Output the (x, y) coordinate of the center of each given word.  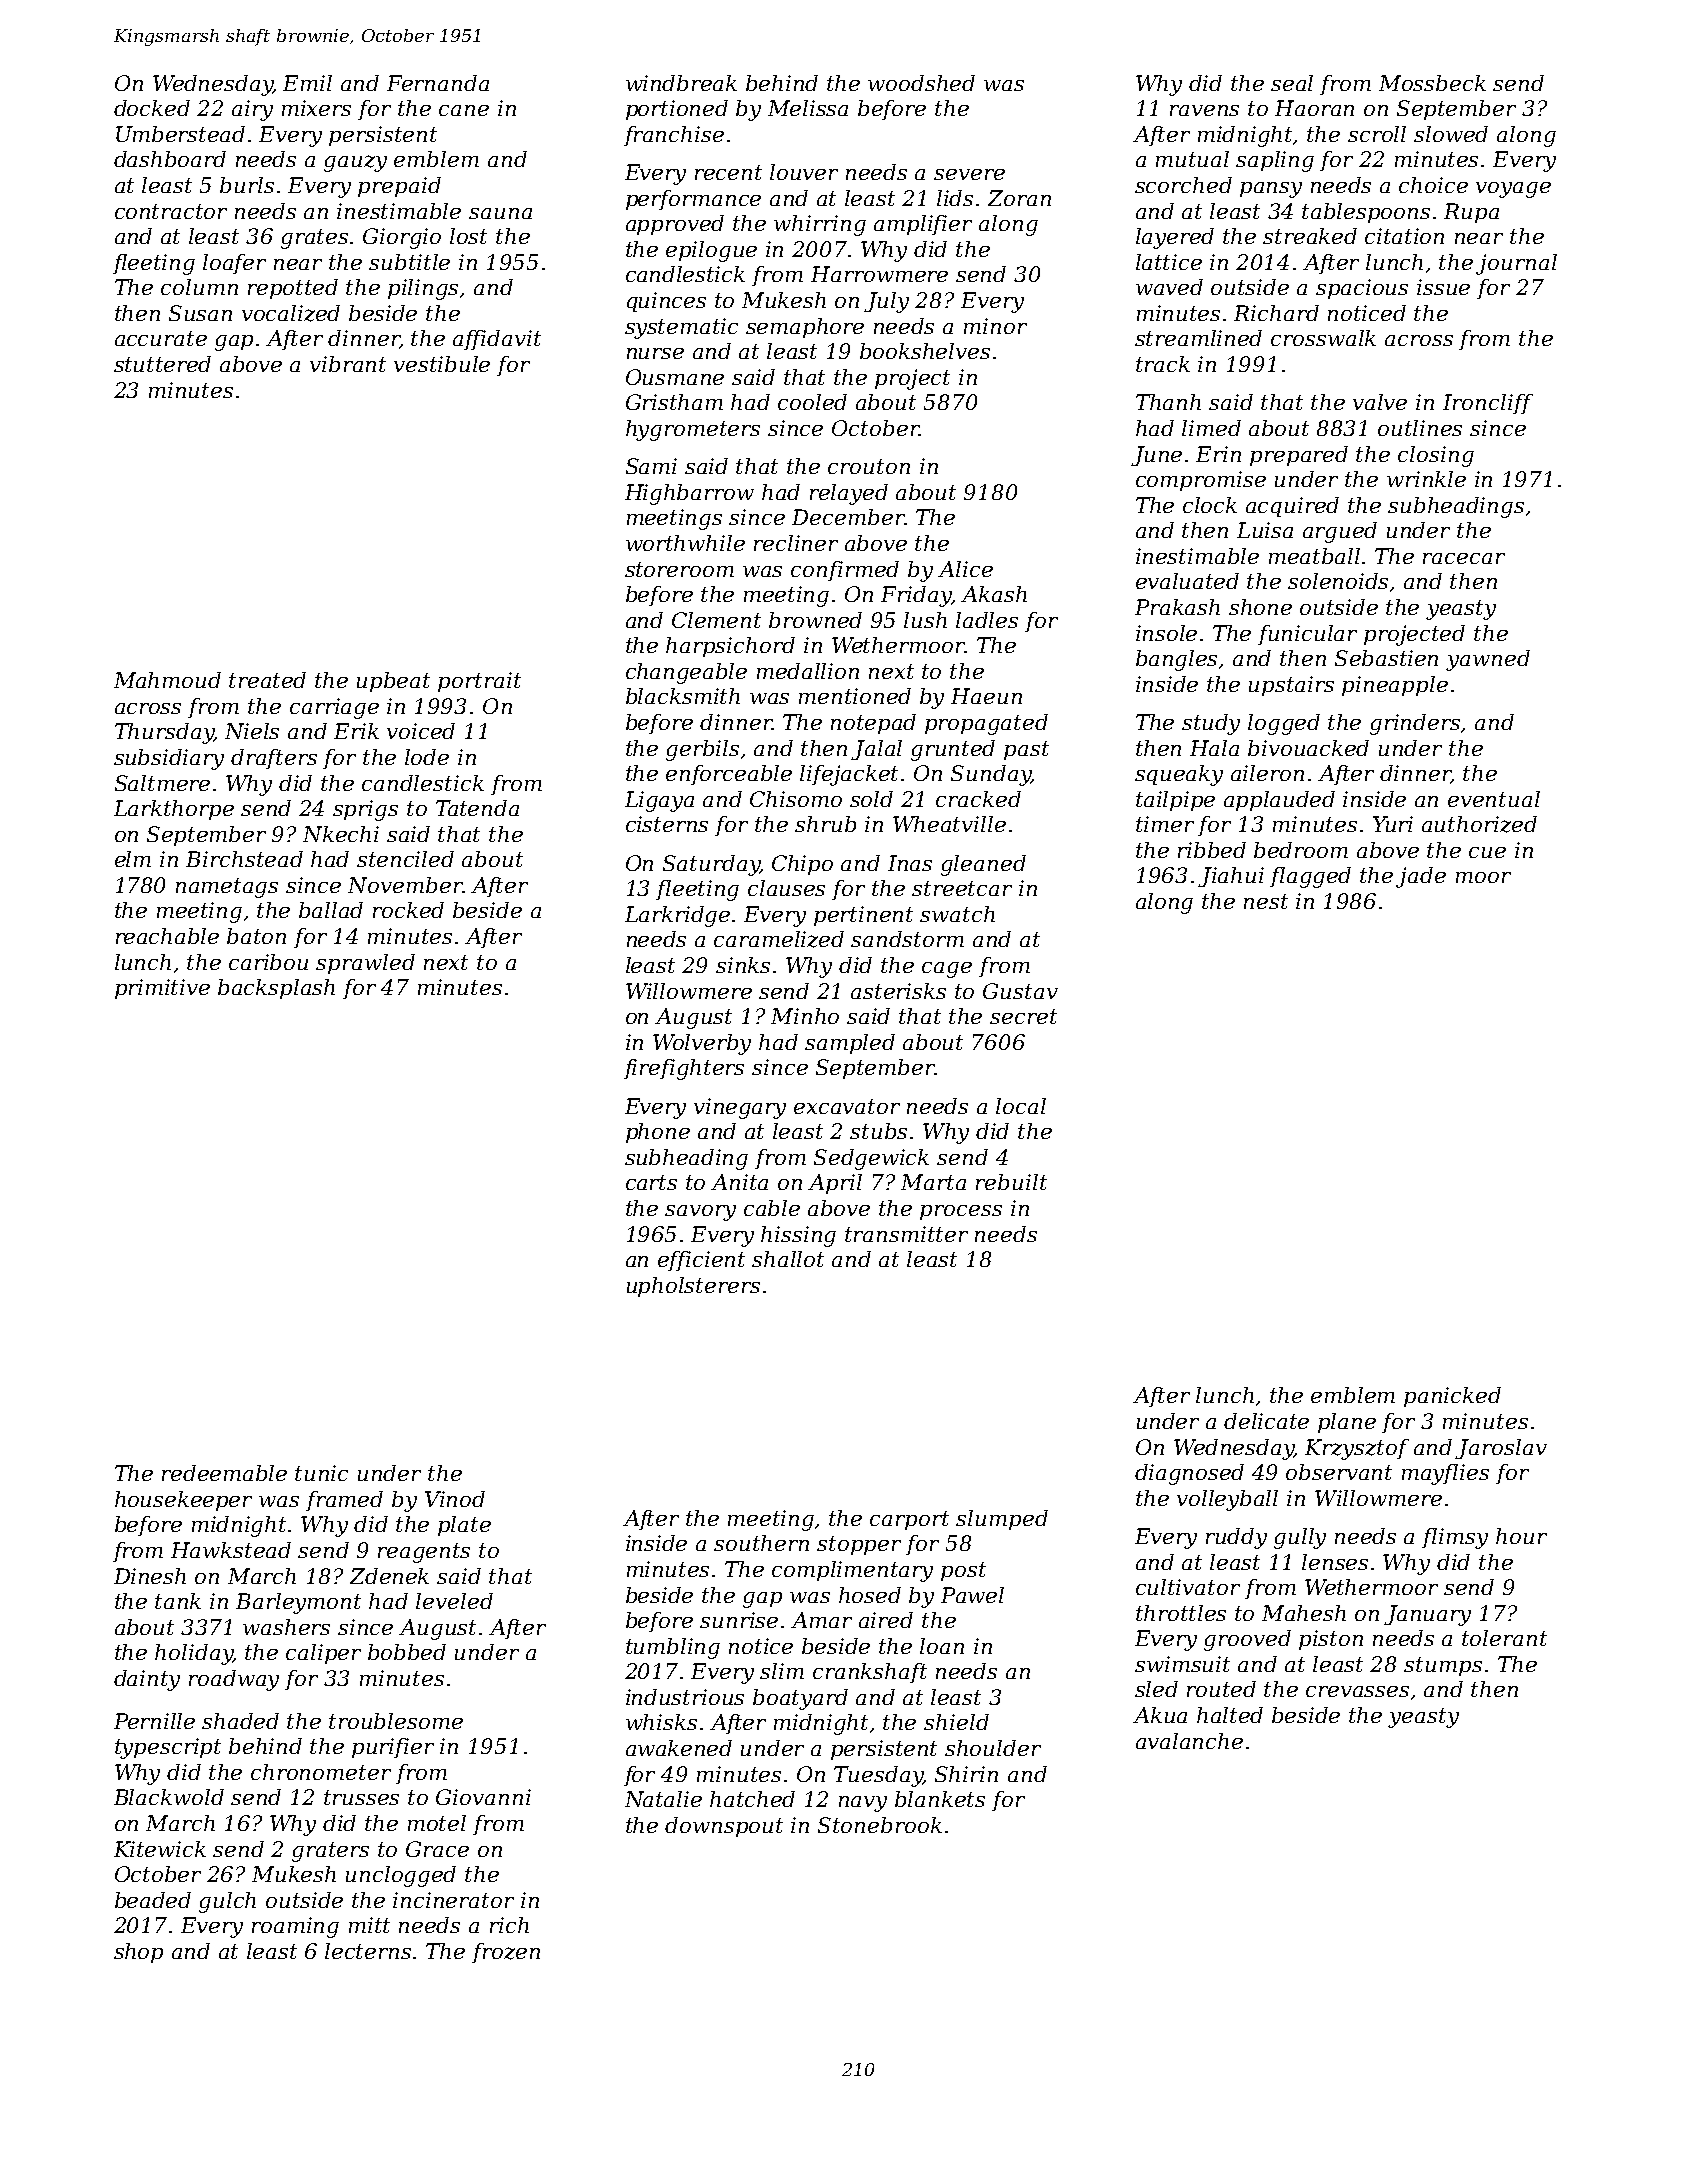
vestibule (442, 364)
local (1021, 1106)
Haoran (1314, 108)
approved (675, 225)
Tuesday (878, 1776)
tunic (321, 1473)
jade (1421, 877)
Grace (437, 1849)
